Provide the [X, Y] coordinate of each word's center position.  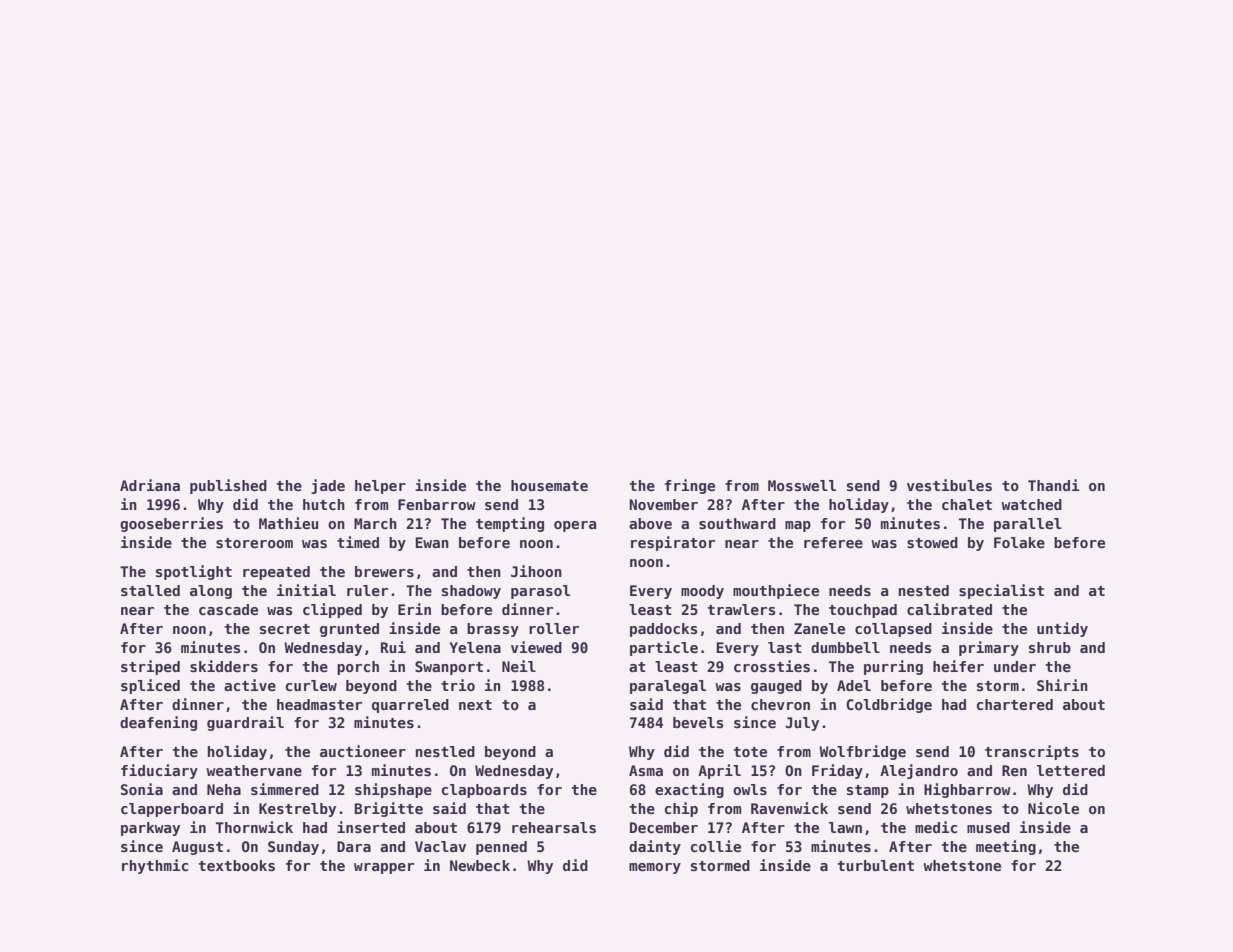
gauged [776, 687]
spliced [150, 686]
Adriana [150, 485]
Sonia [142, 789]
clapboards [484, 791]
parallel [1028, 525]
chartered [1015, 704]
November [663, 504]
